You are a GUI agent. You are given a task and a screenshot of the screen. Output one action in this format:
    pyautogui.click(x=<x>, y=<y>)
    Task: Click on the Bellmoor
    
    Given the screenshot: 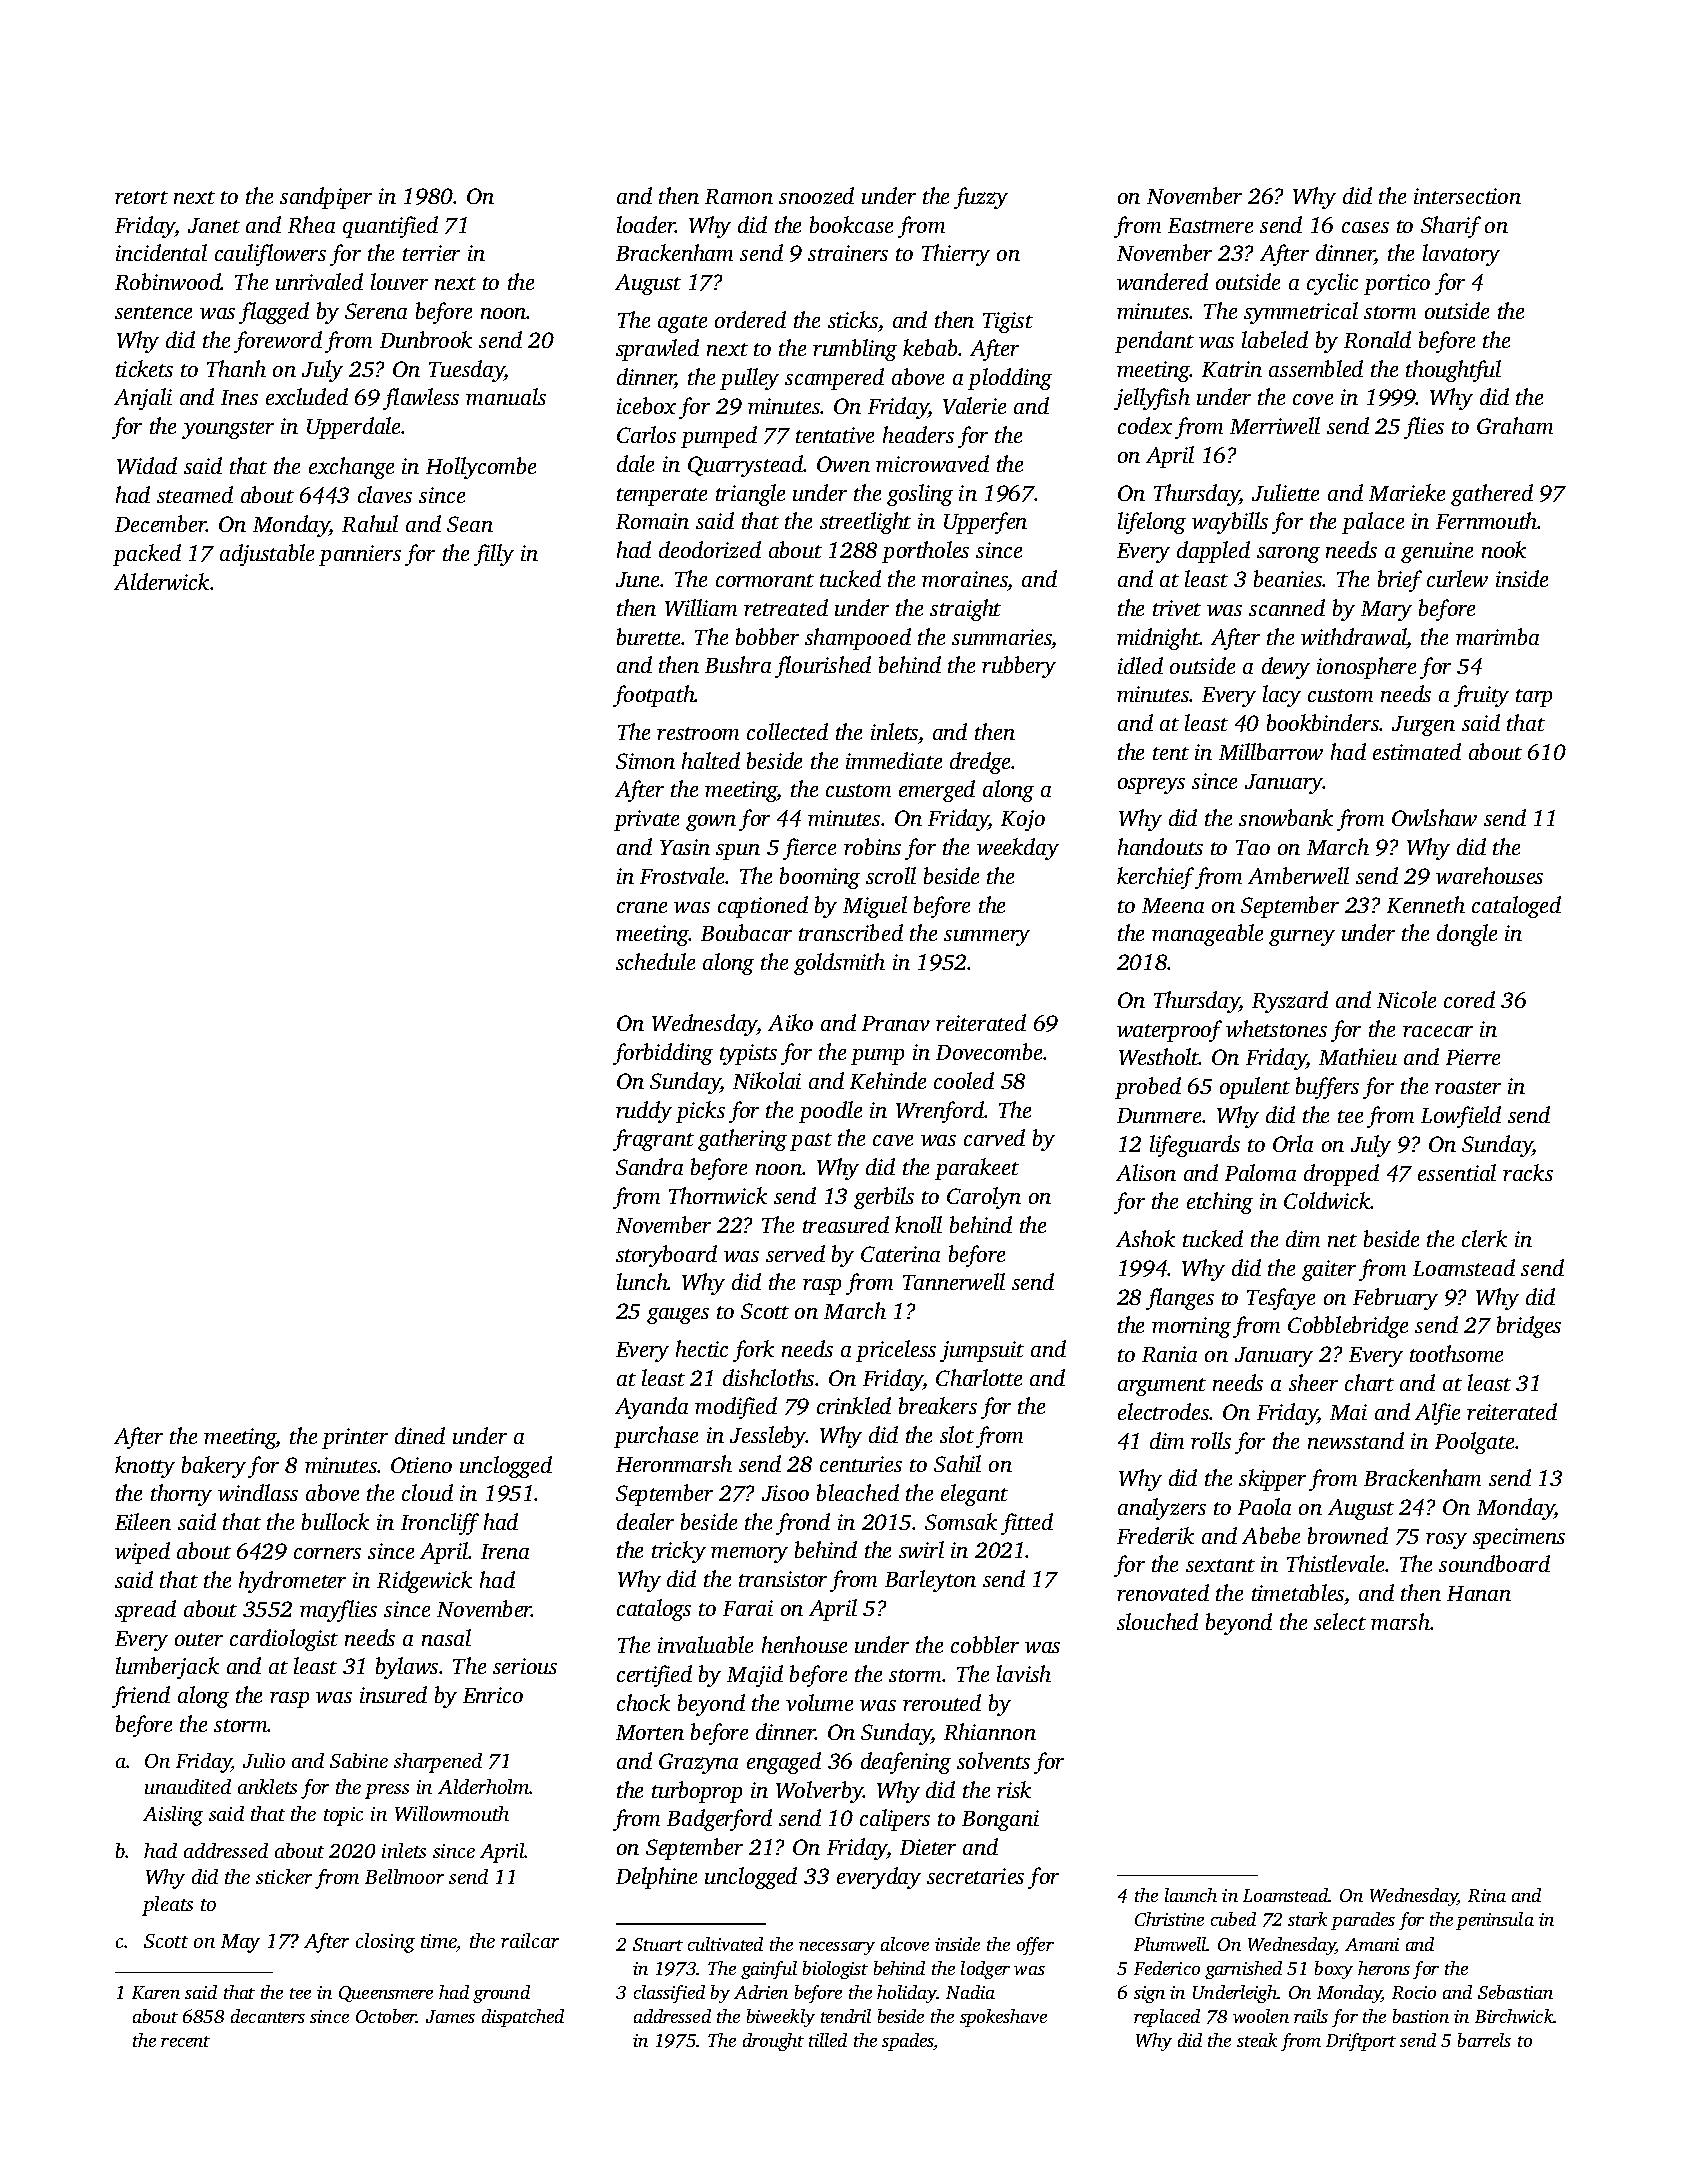 What is the action you would take?
    pyautogui.click(x=404, y=1876)
